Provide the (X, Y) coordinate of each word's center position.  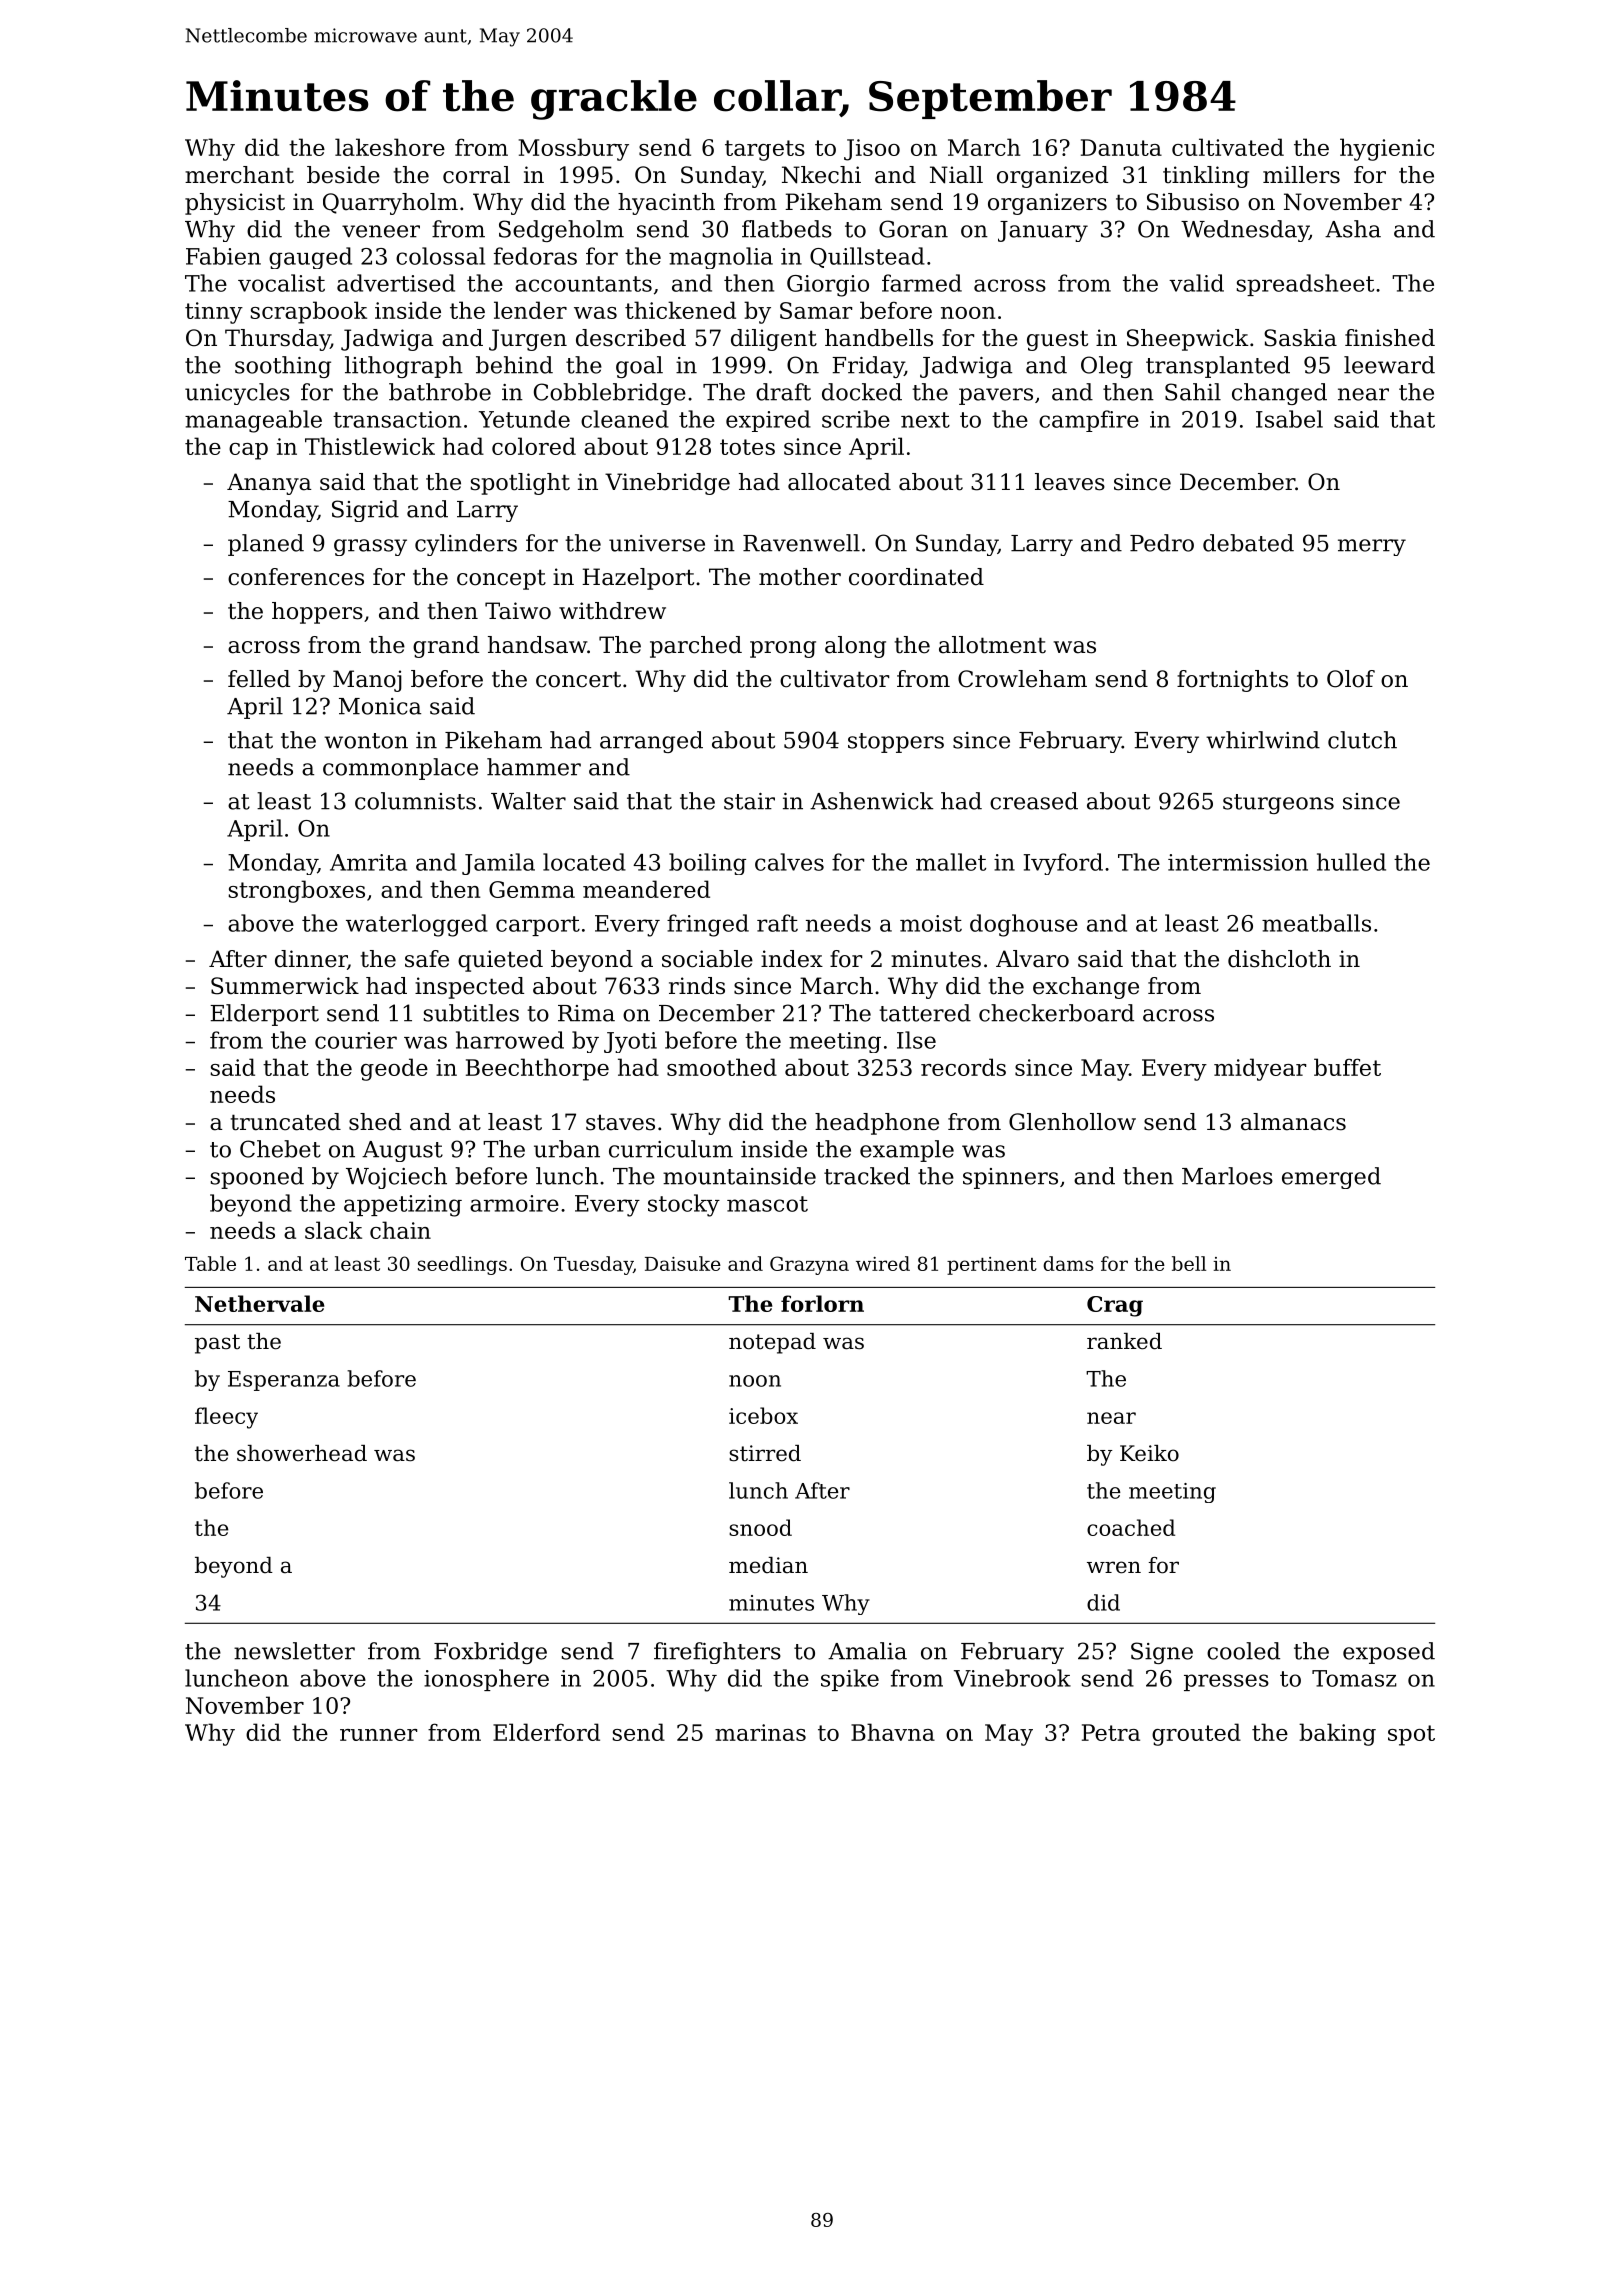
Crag (1115, 1306)
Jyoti (630, 1042)
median (768, 1565)
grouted (1196, 1734)
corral (476, 175)
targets (765, 150)
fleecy (226, 1418)
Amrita (368, 862)
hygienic (1387, 149)
